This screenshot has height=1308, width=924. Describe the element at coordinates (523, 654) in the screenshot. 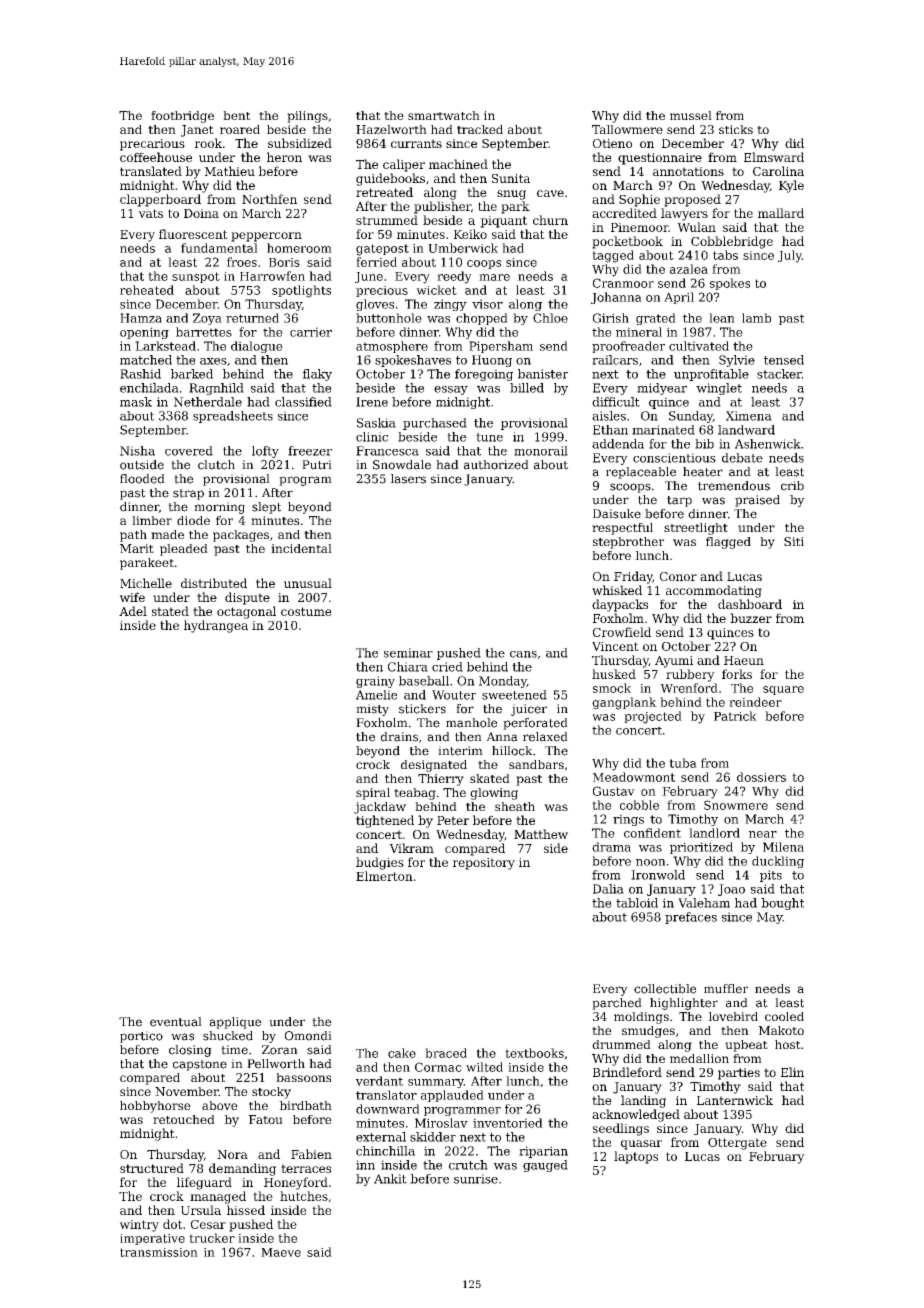

I see `cans` at that location.
